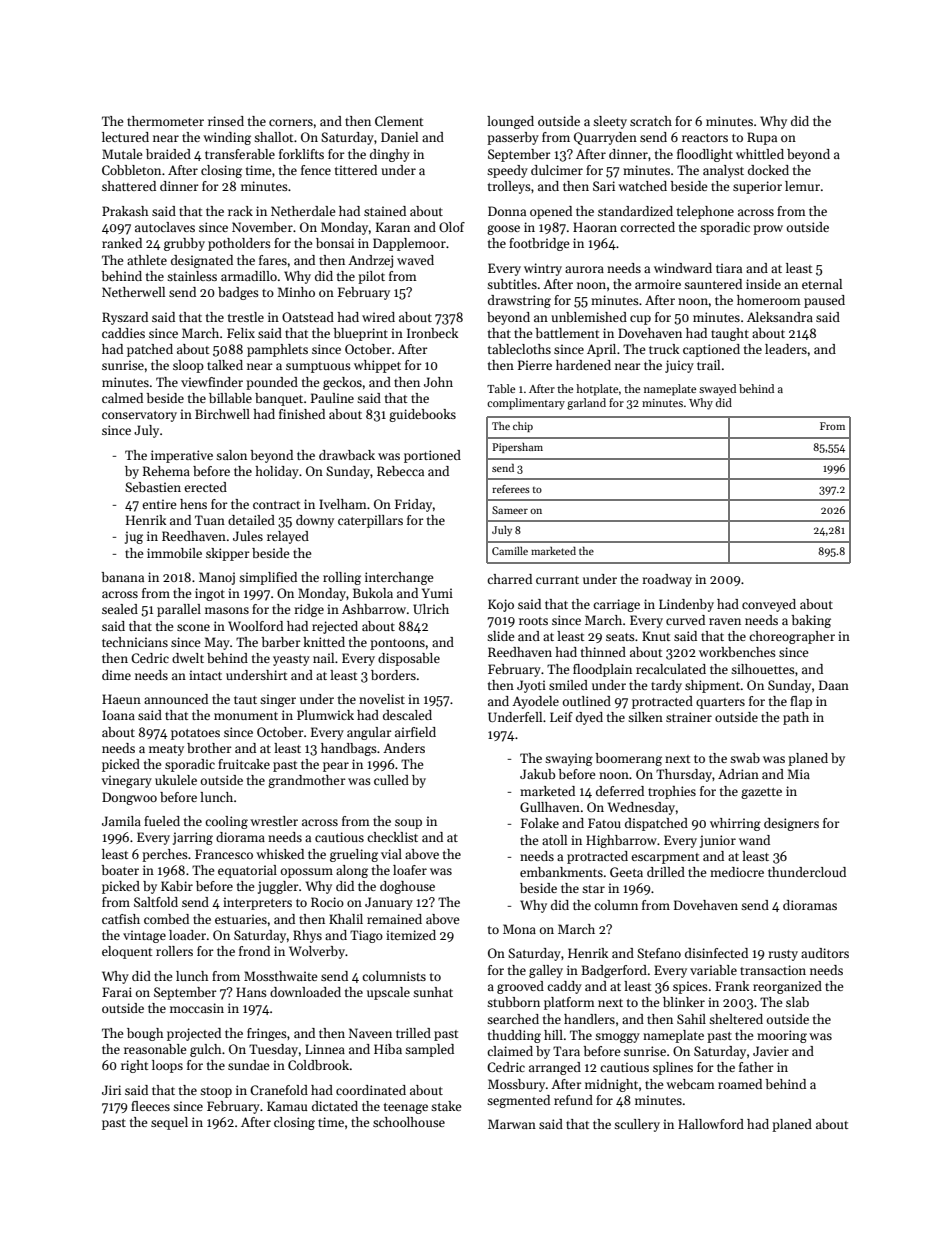 This screenshot has height=1233, width=952. What do you see at coordinates (510, 122) in the screenshot?
I see `lounged` at bounding box center [510, 122].
